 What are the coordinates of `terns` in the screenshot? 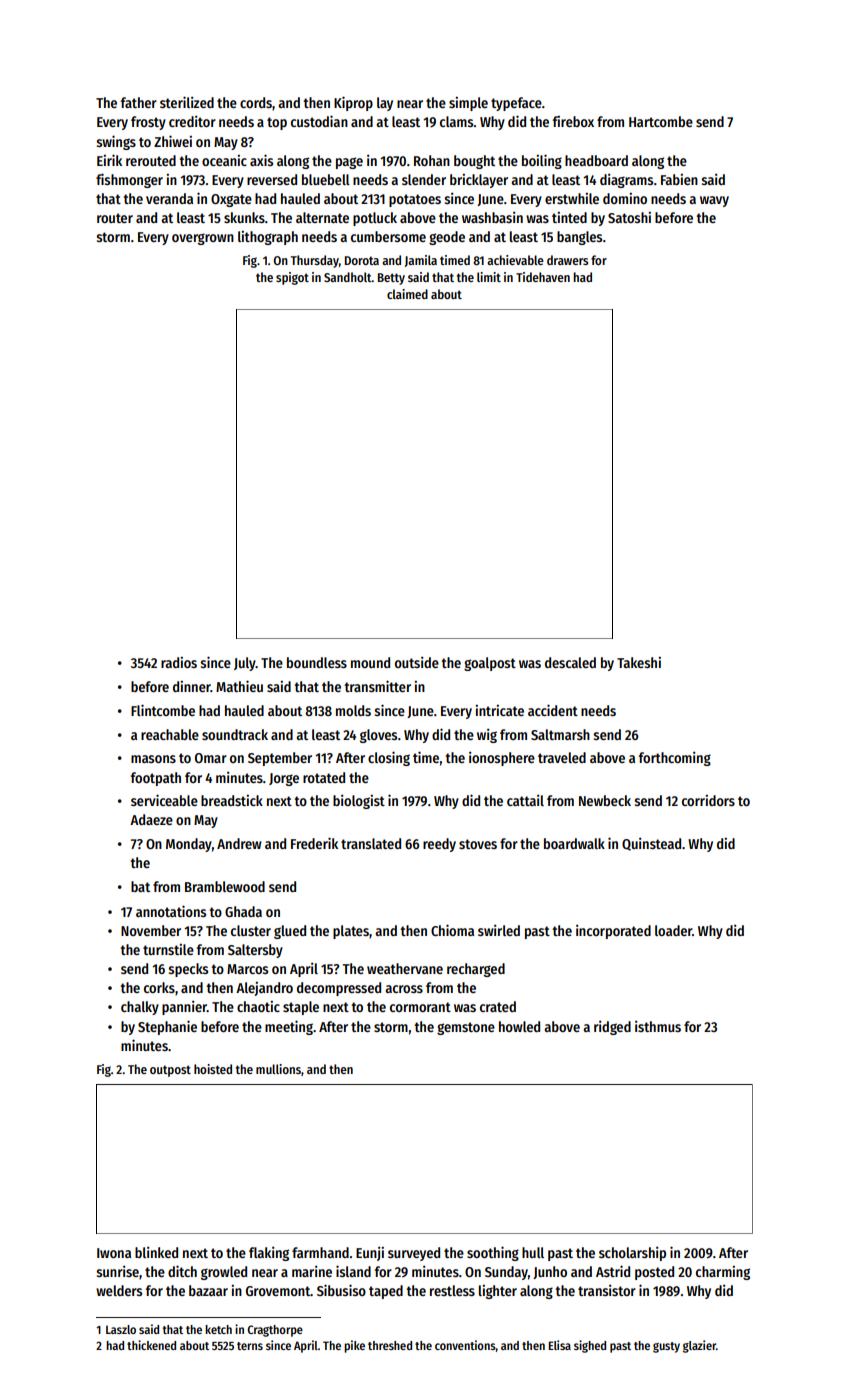 It's located at (250, 1346).
